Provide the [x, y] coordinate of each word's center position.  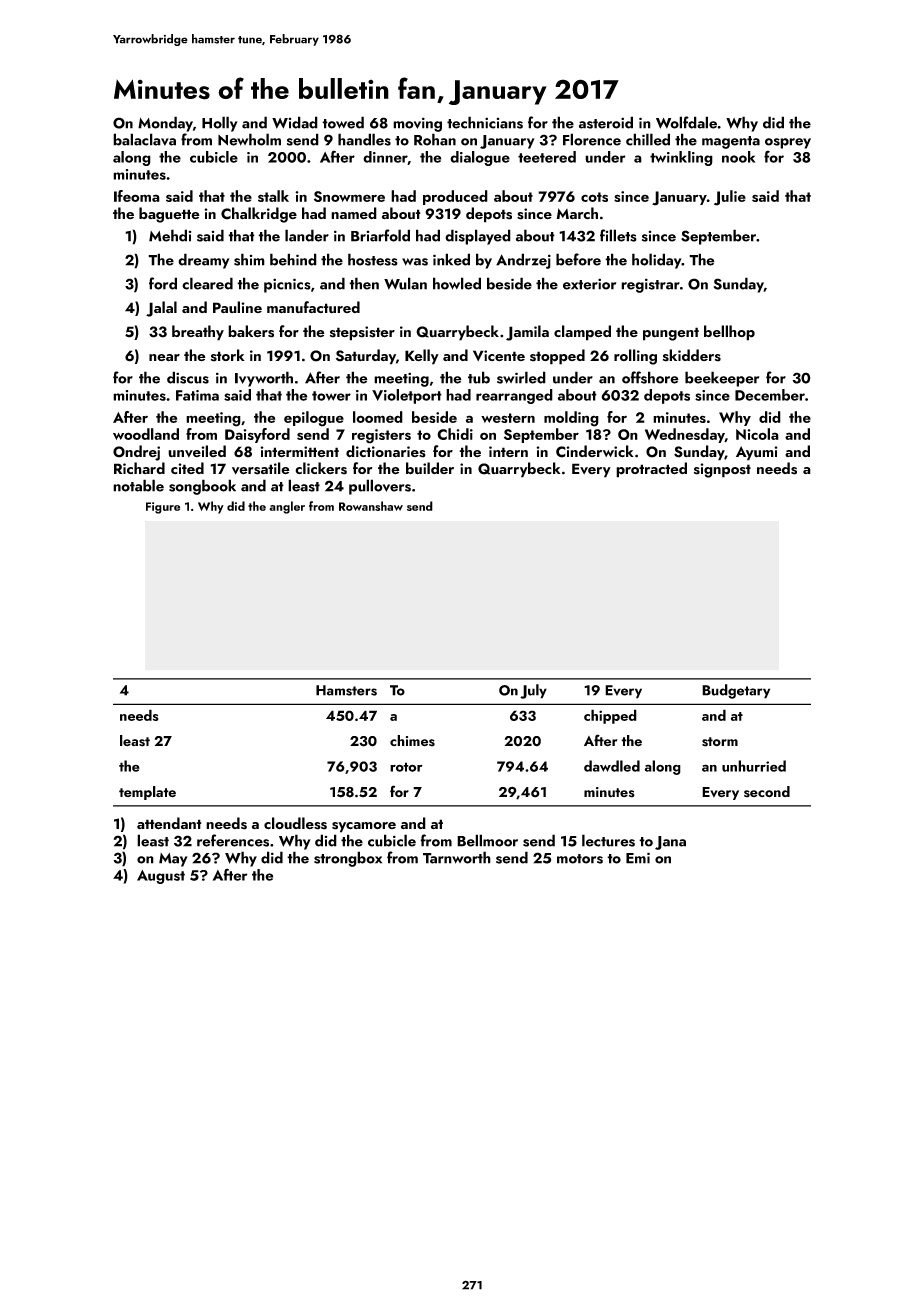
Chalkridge [259, 215]
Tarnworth [457, 857]
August [161, 877]
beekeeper [722, 379]
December [770, 395]
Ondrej [136, 453]
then [364, 283]
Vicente [499, 355]
